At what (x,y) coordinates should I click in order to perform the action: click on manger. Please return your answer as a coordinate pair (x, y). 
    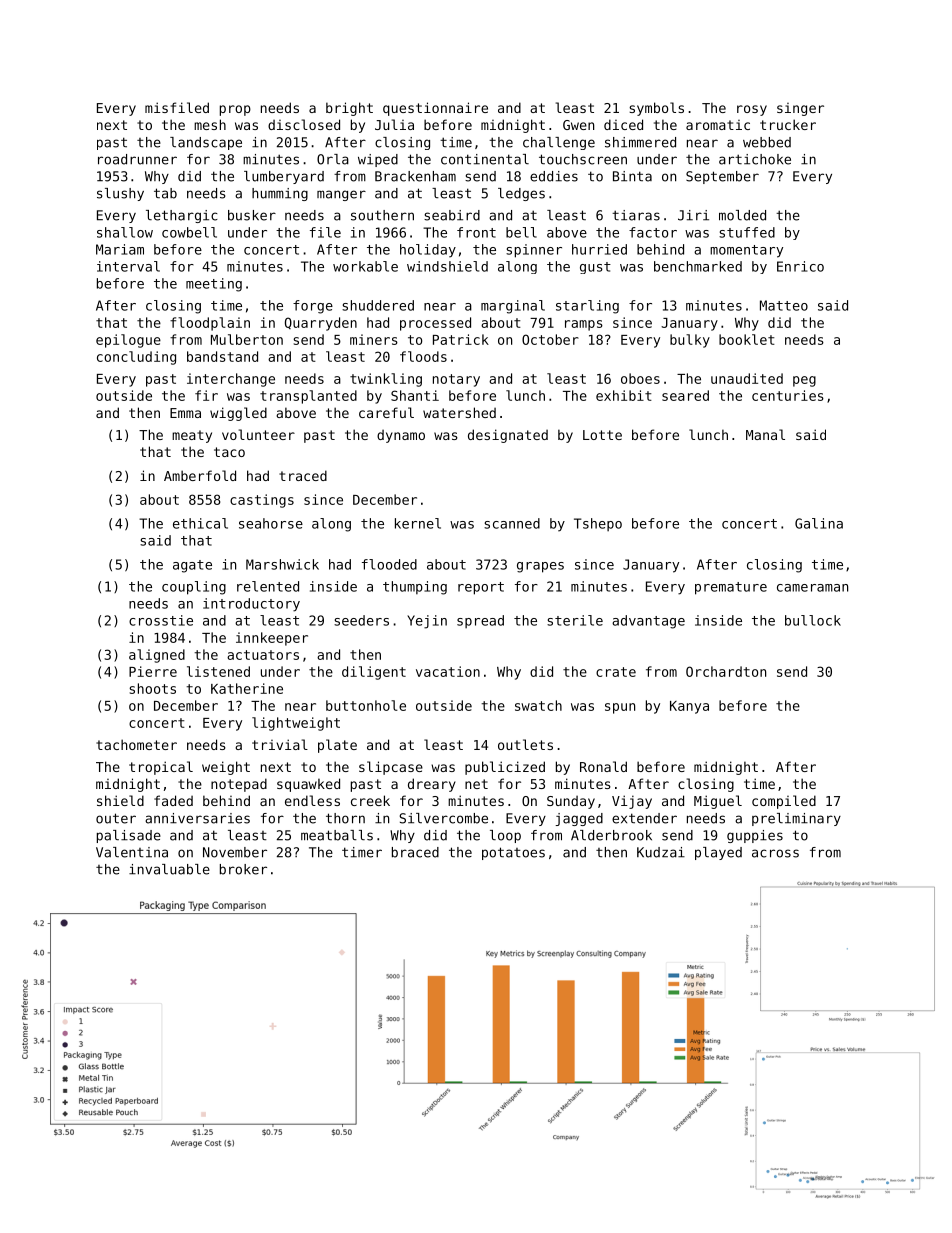
    Looking at the image, I should click on (341, 195).
